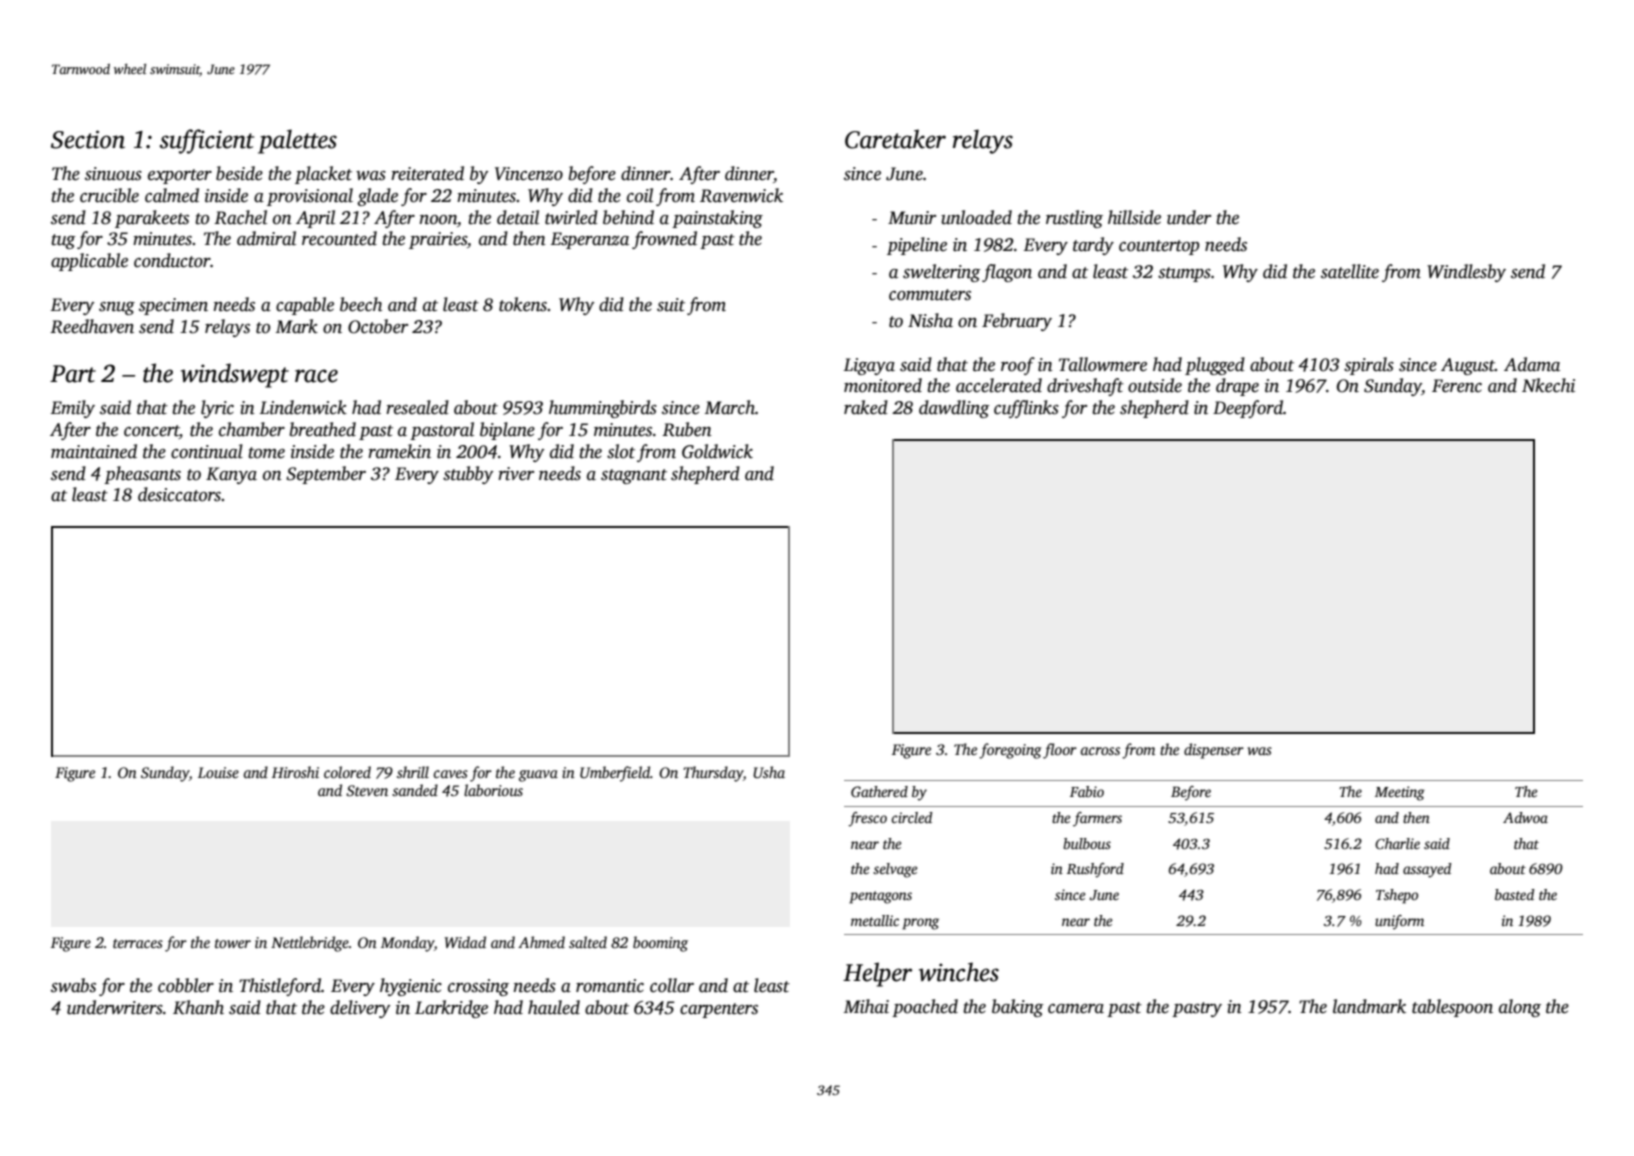 Image resolution: width=1634 pixels, height=1156 pixels. What do you see at coordinates (468, 475) in the screenshot?
I see `stubby` at bounding box center [468, 475].
